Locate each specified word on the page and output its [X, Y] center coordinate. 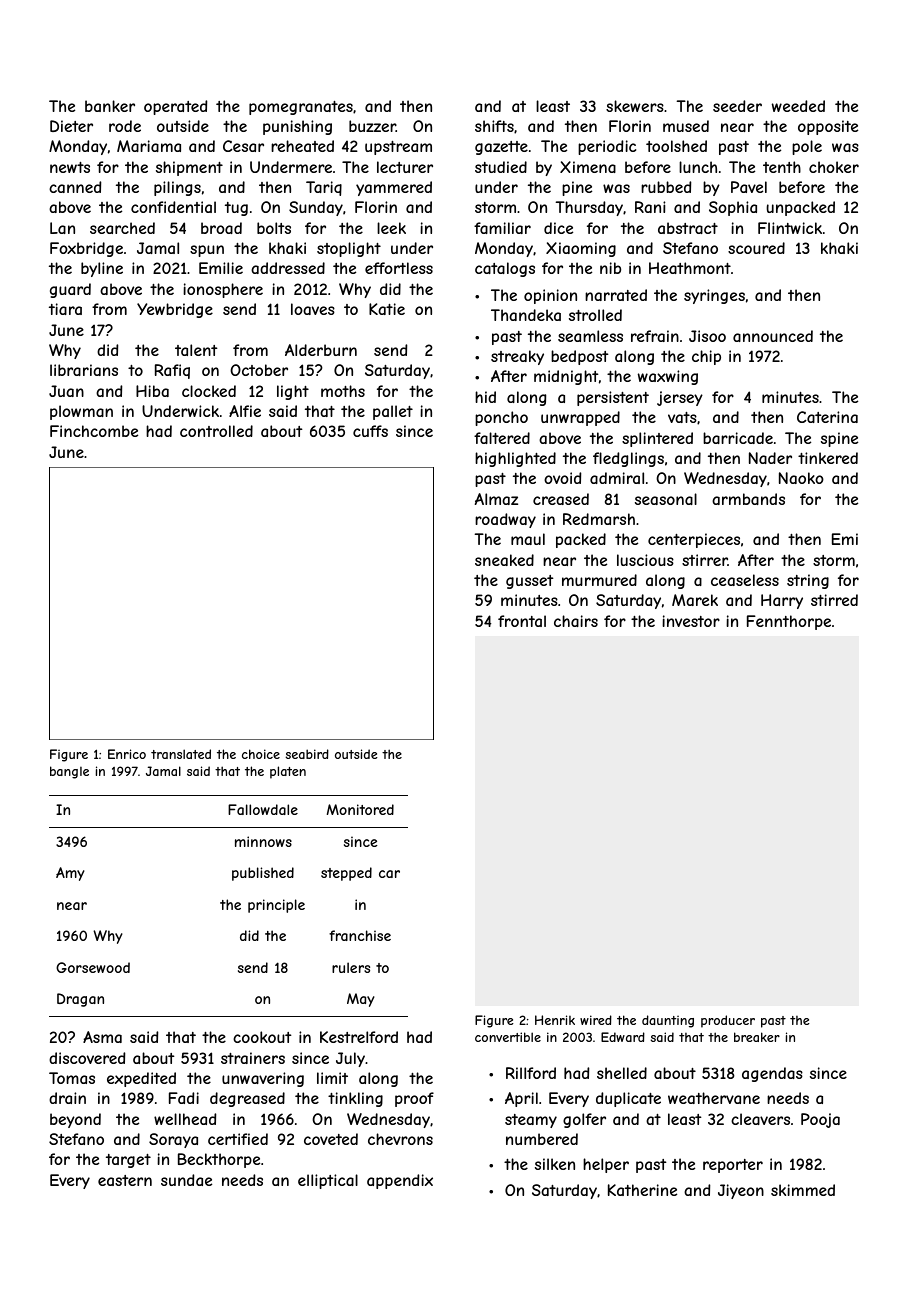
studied [501, 167]
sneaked [504, 560]
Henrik [555, 1020]
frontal [522, 621]
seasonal [666, 499]
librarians [84, 370]
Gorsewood [93, 967]
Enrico [127, 754]
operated [175, 107]
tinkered [828, 458]
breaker [757, 1037]
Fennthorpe [789, 622]
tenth [782, 167]
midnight [566, 377]
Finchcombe [94, 431]
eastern [125, 1180]
